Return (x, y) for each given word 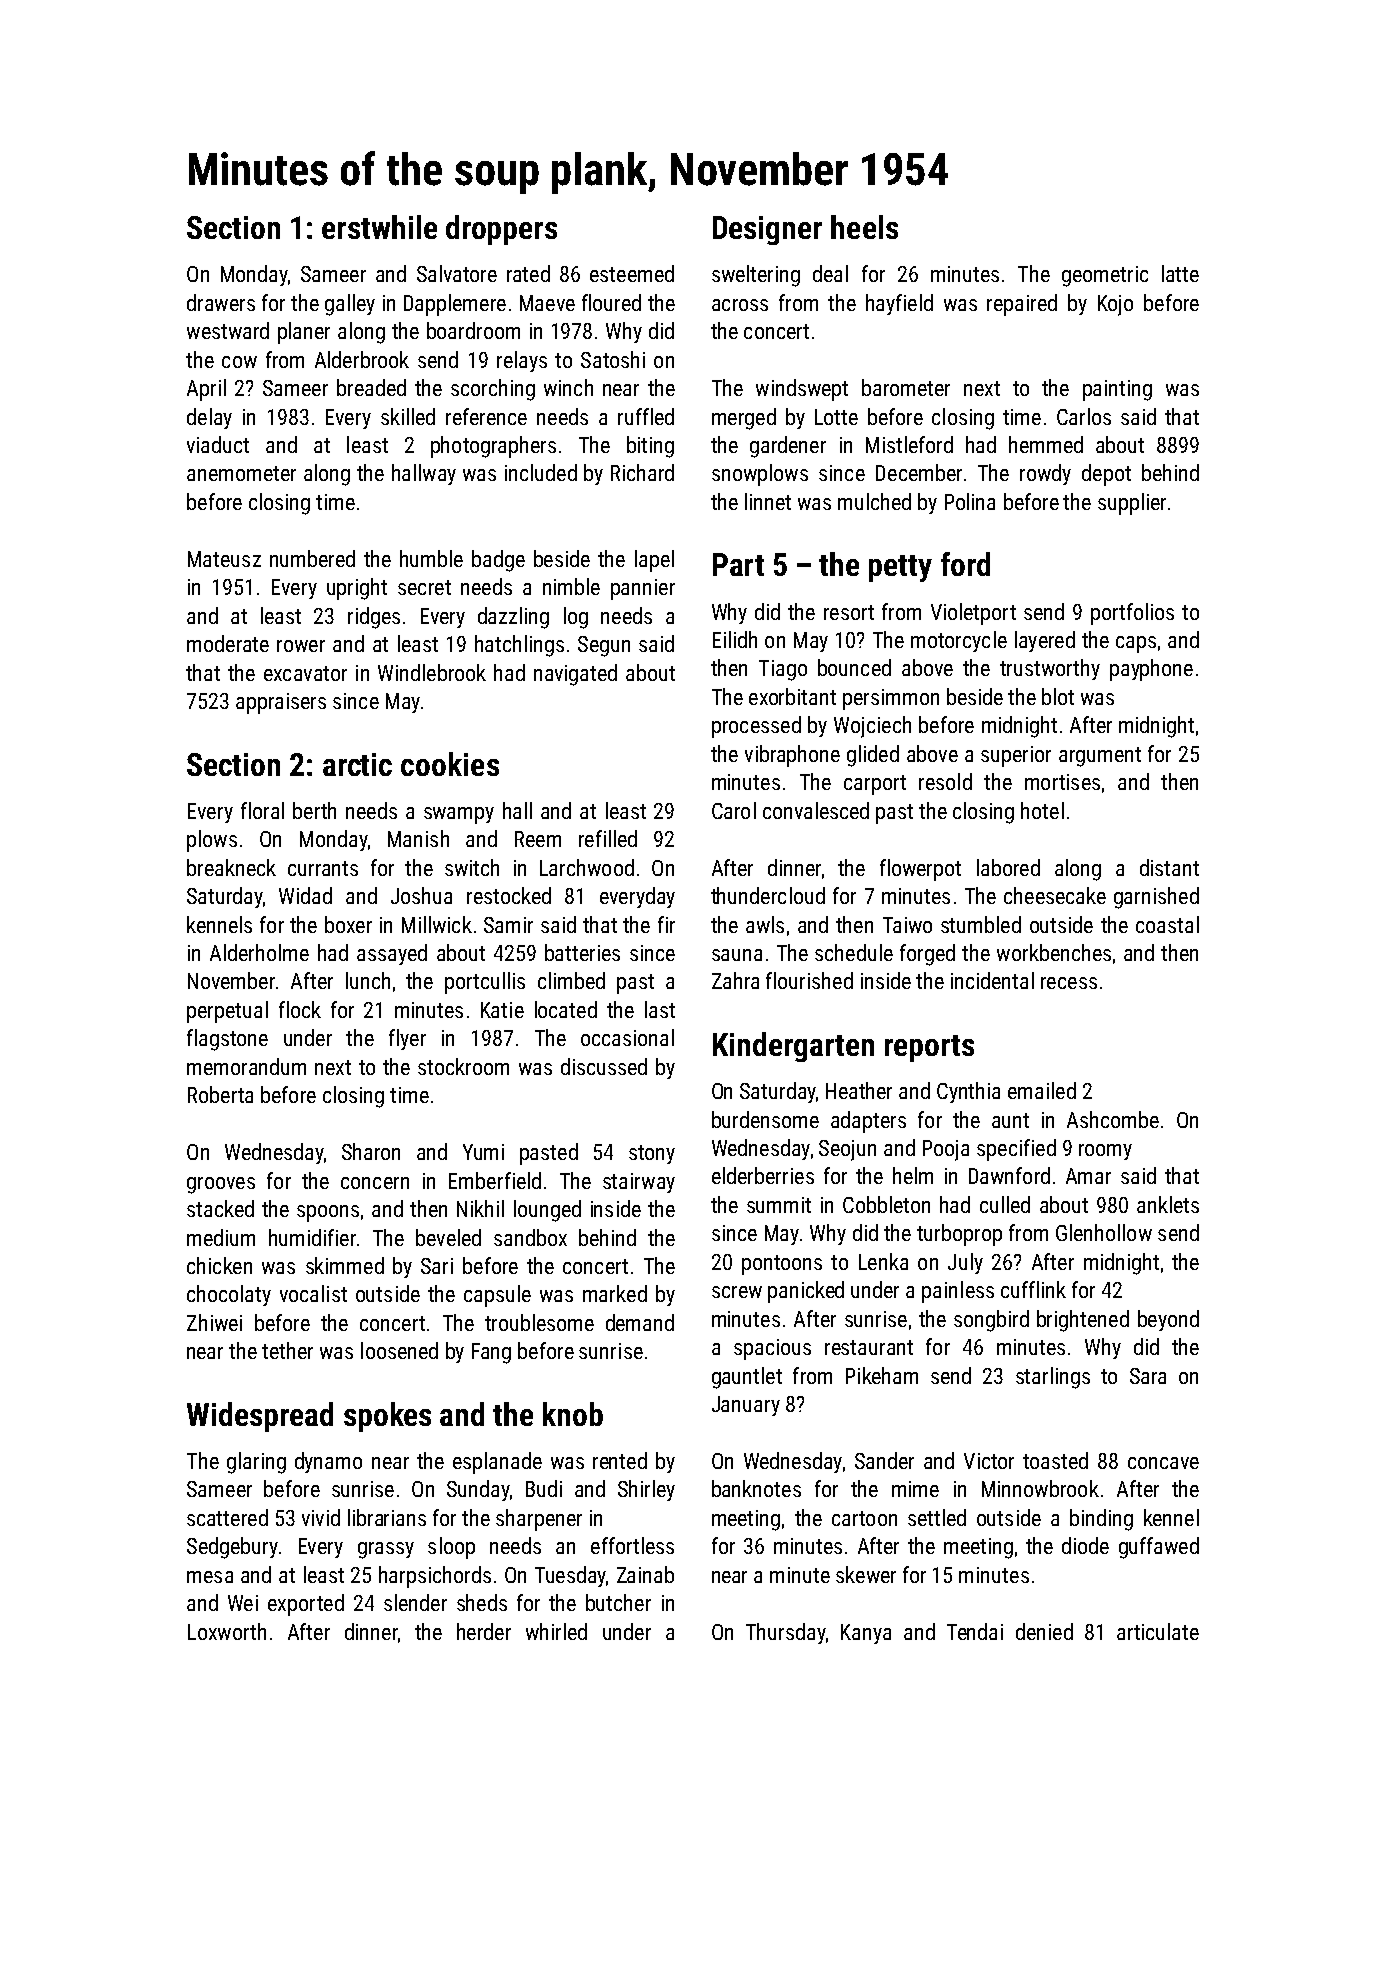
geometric (1105, 276)
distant (1169, 867)
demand (640, 1322)
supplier (1132, 504)
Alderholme (259, 952)
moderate (228, 643)
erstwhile (379, 227)
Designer (767, 230)
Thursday (785, 1633)
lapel (654, 561)
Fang (491, 1353)
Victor (989, 1461)
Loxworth (227, 1631)
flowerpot (920, 870)
